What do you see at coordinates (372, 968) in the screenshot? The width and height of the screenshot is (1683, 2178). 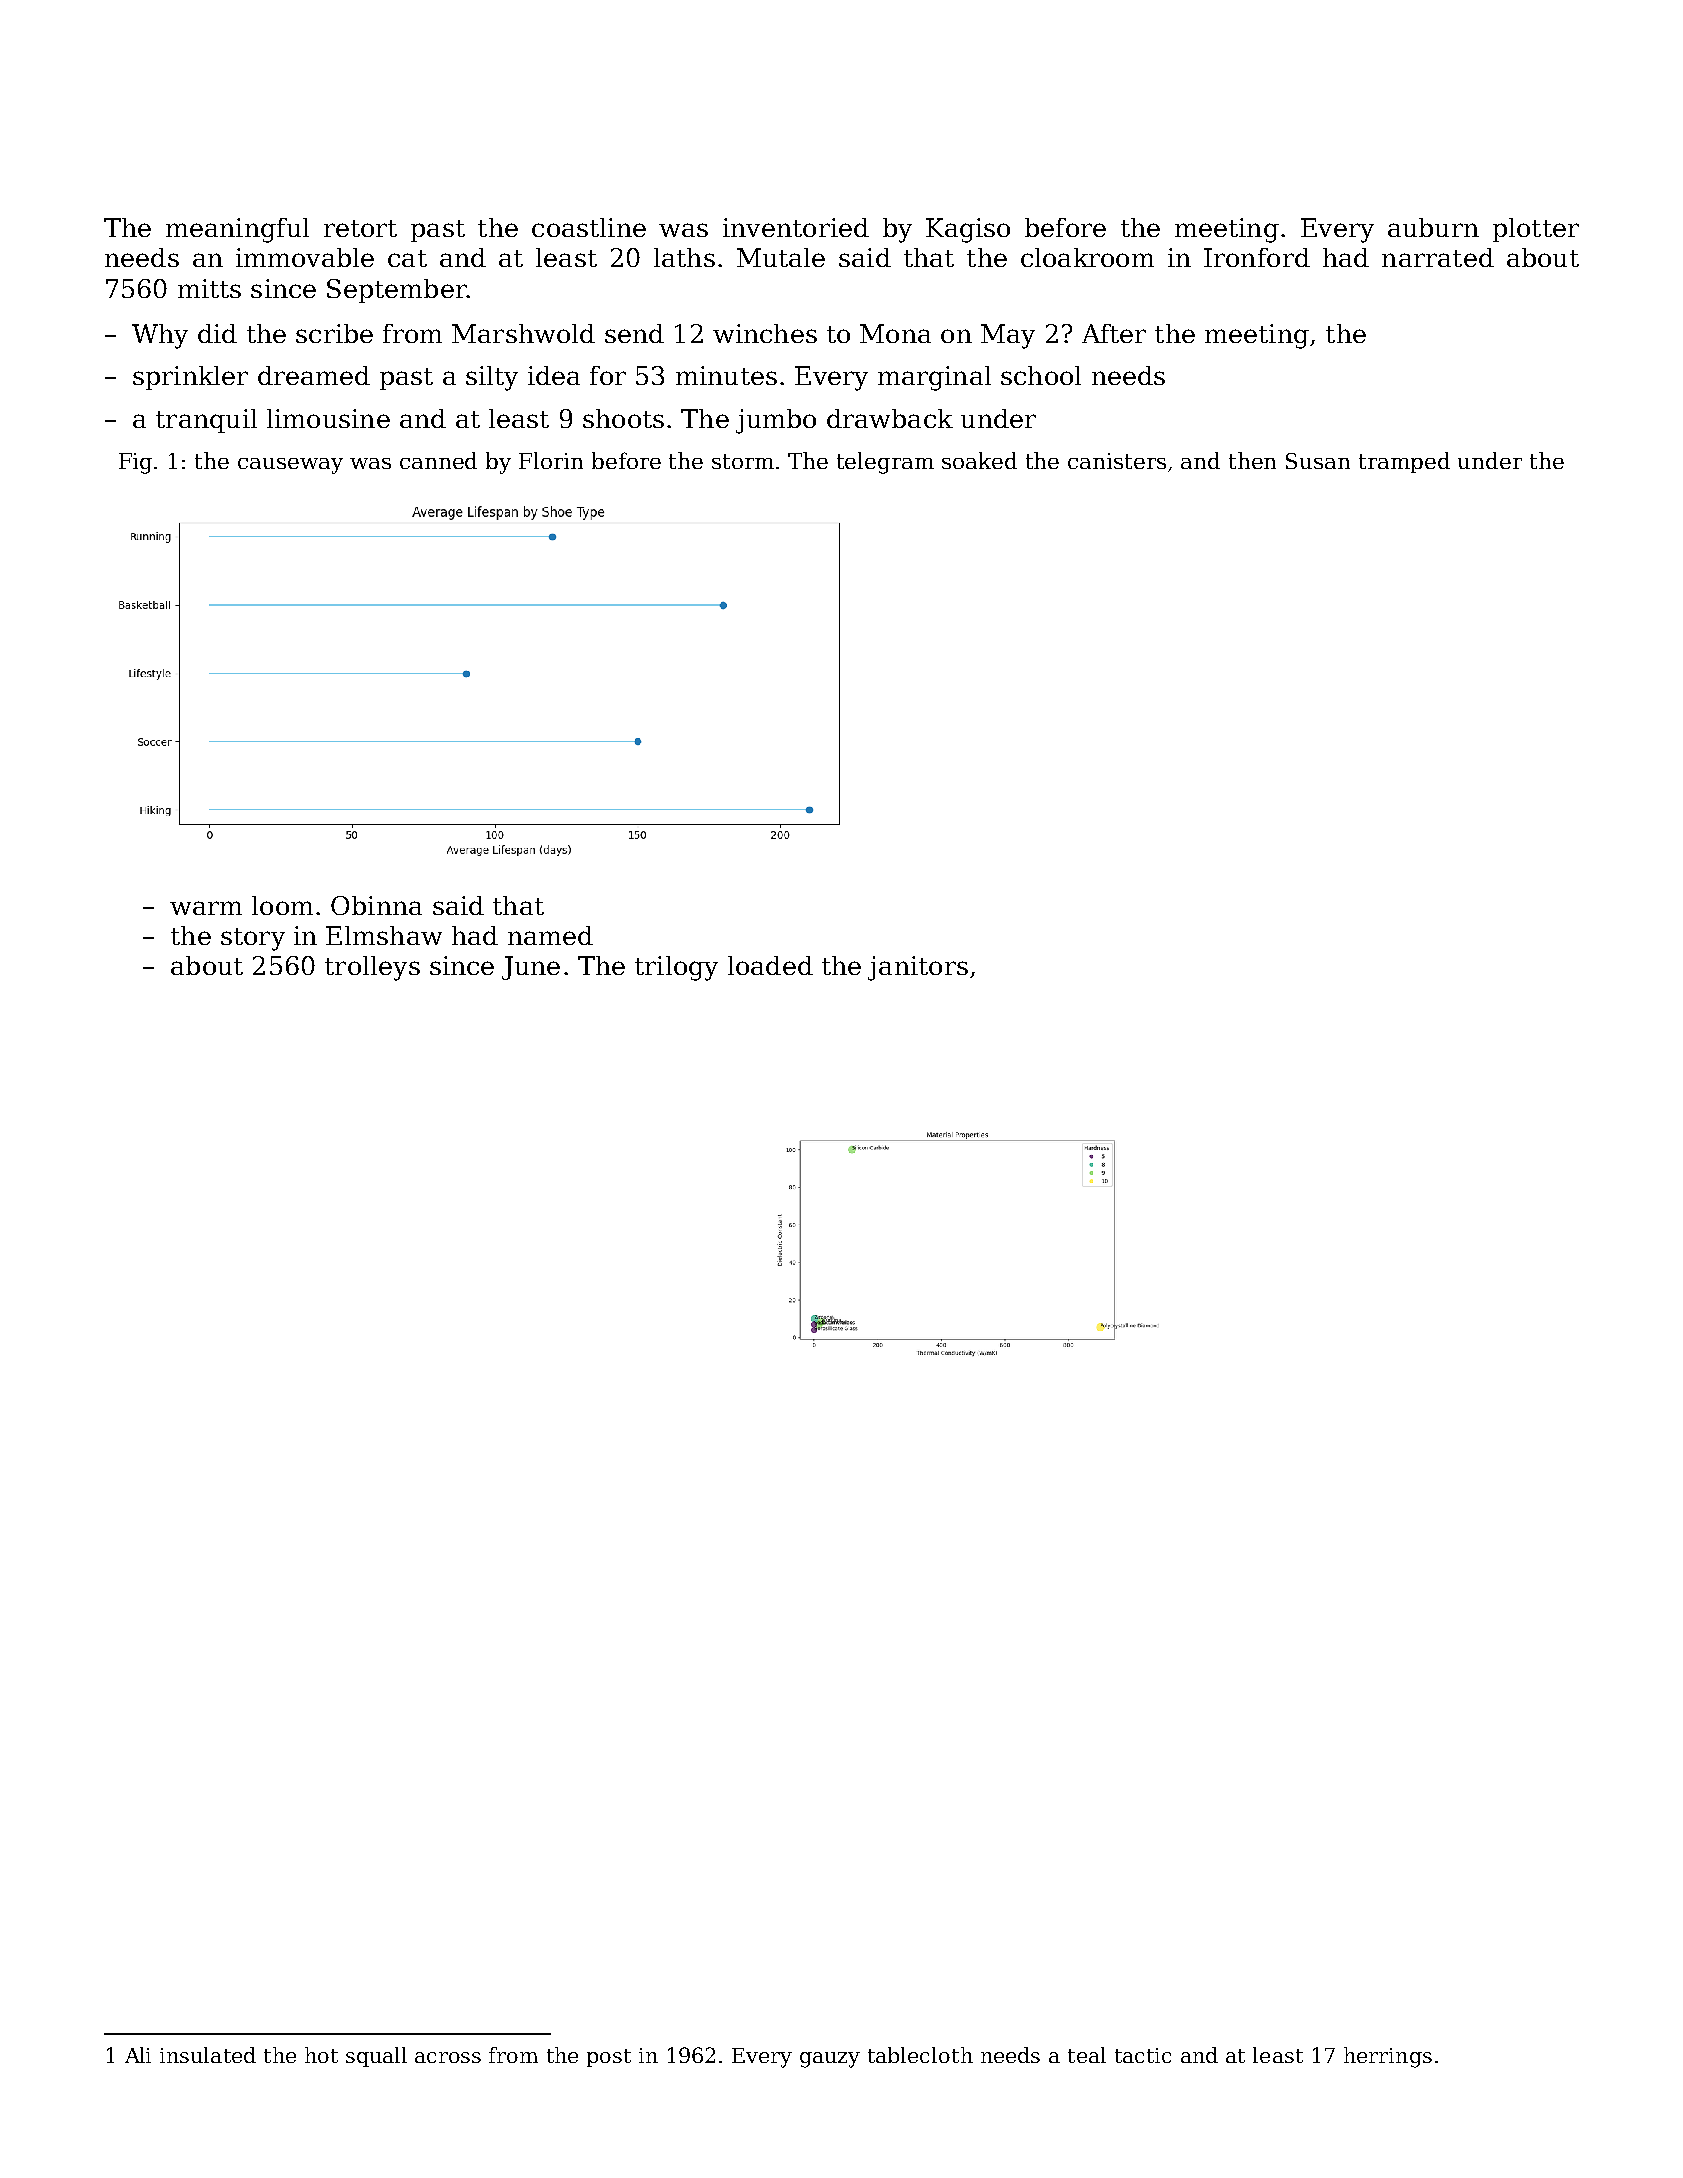 I see `trolleys` at bounding box center [372, 968].
